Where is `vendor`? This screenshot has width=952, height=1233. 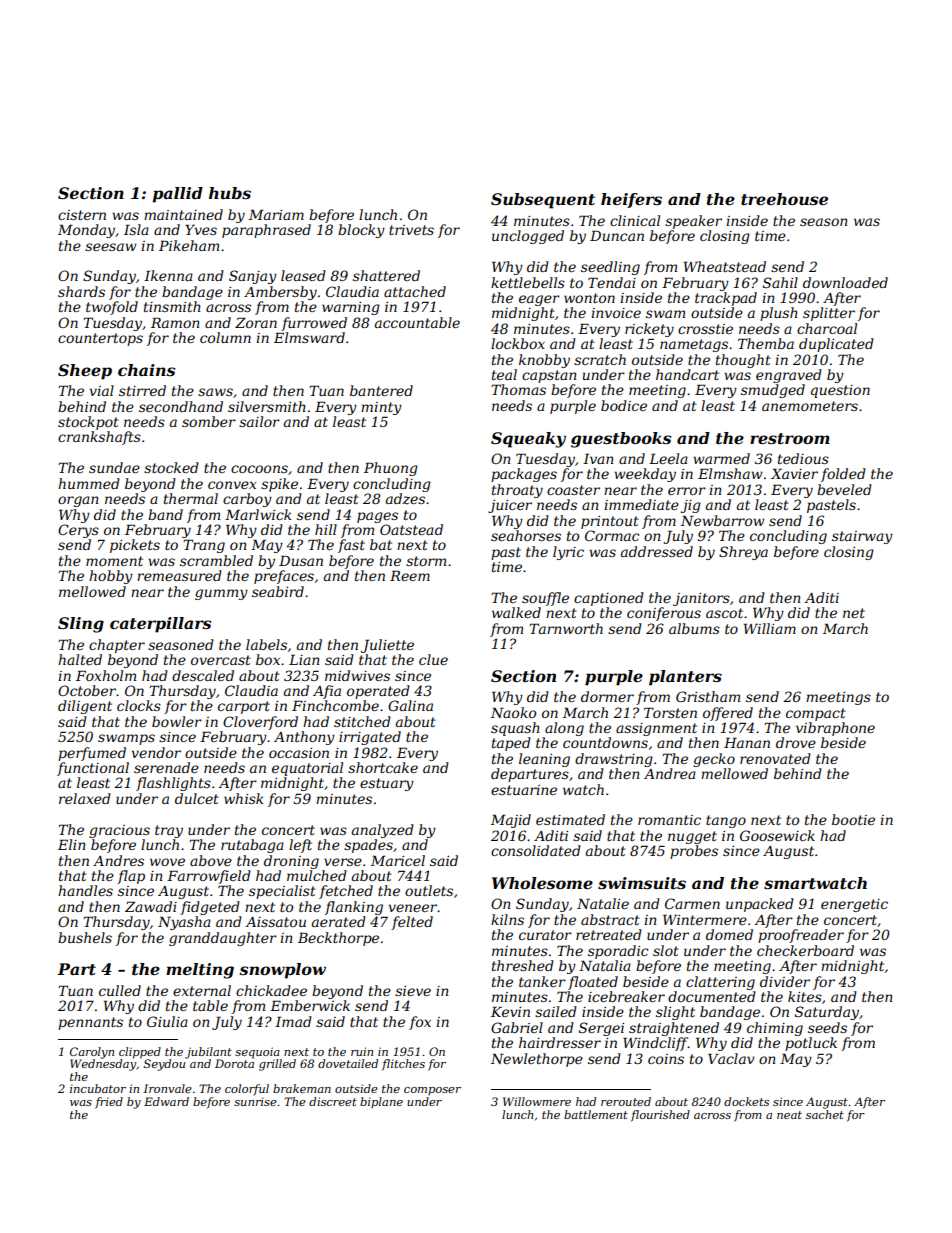
vendor is located at coordinates (156, 752).
